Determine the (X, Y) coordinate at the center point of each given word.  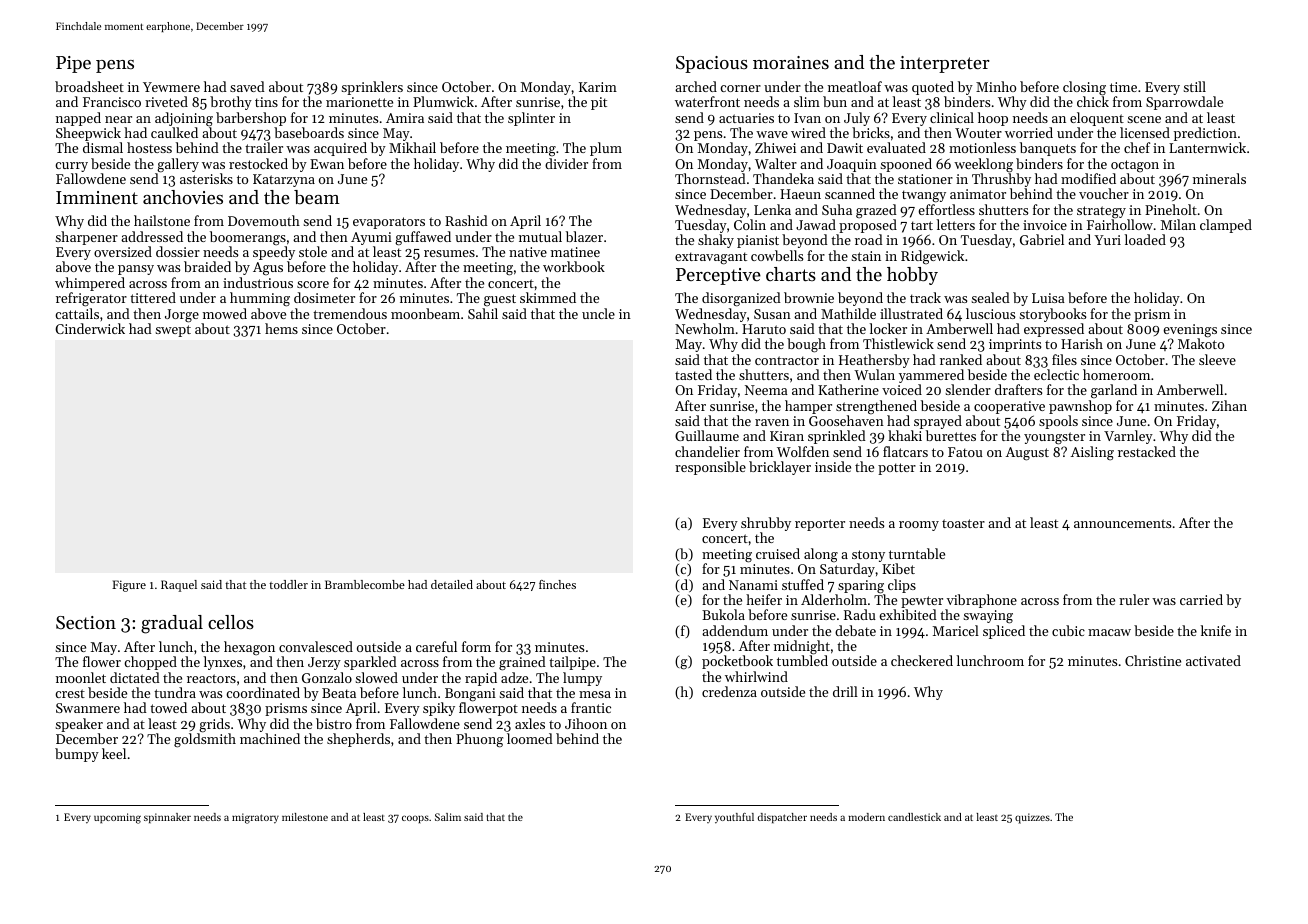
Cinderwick (90, 328)
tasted (693, 374)
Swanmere (88, 708)
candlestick (914, 817)
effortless (946, 209)
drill (845, 691)
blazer (584, 236)
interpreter (945, 64)
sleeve (1217, 359)
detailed (452, 584)
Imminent (97, 197)
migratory (255, 818)
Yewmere (171, 87)
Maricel (956, 630)
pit (599, 103)
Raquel (179, 586)
